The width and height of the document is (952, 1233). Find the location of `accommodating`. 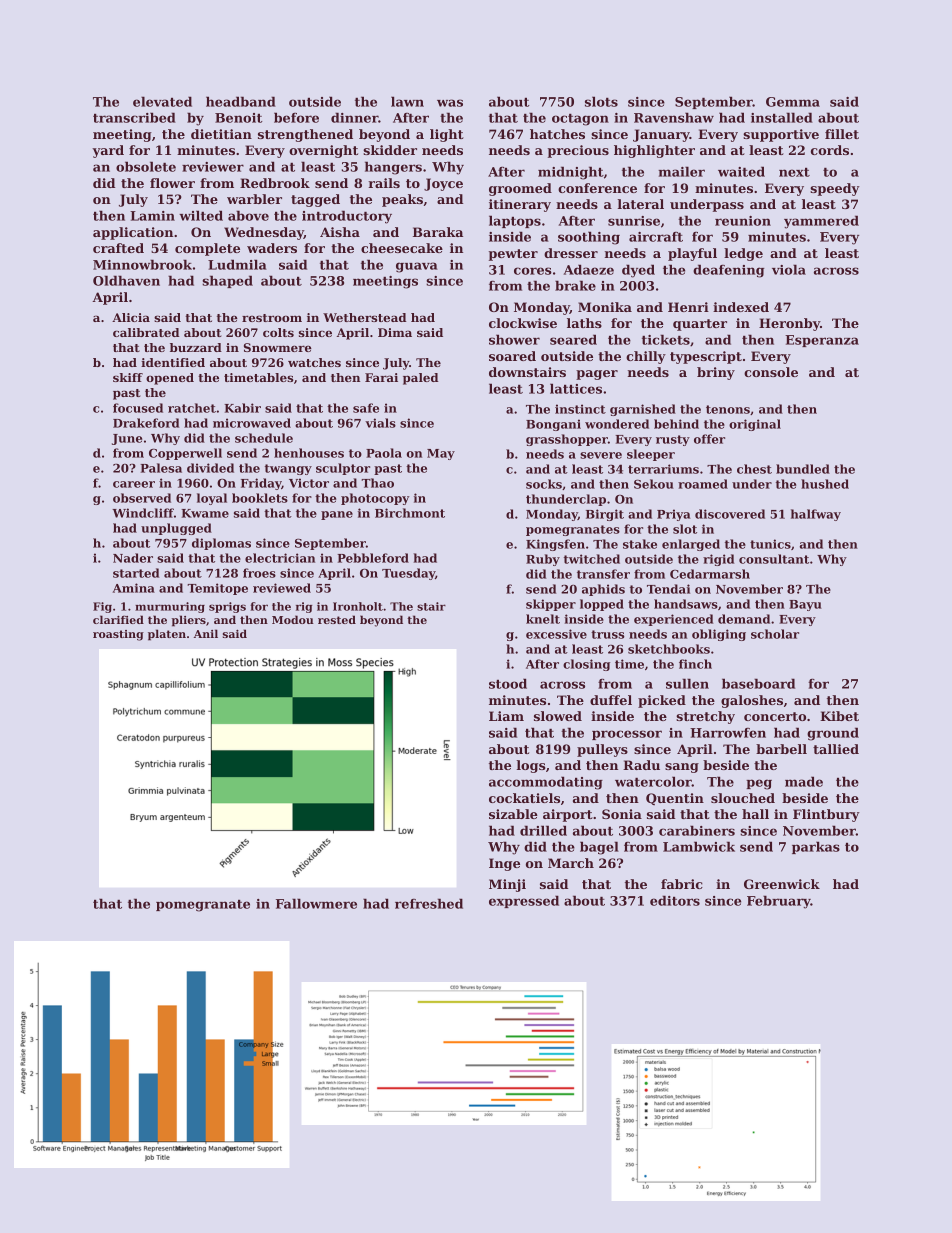

accommodating is located at coordinates (546, 783).
